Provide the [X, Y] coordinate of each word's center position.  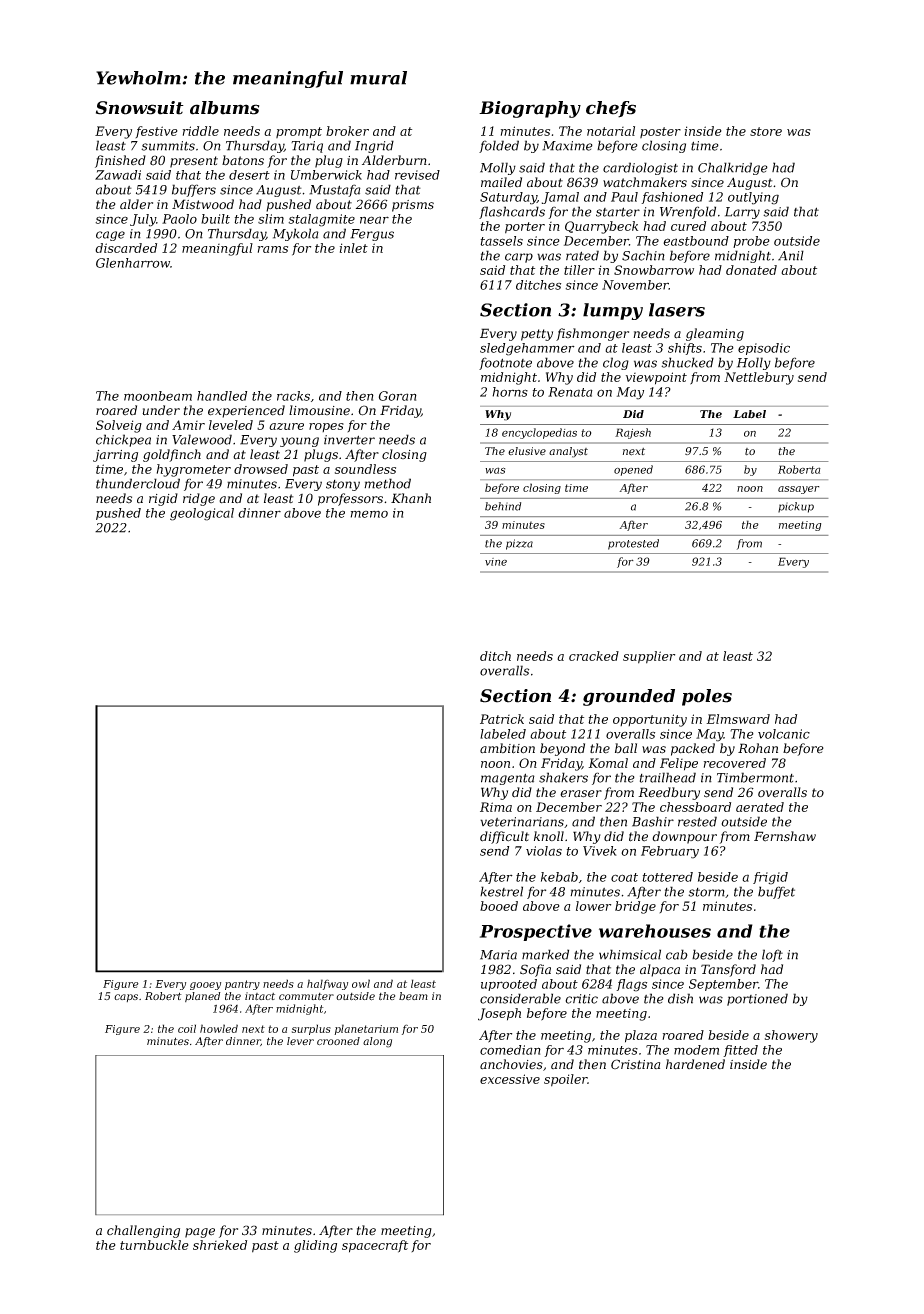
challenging [143, 1231]
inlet [354, 248]
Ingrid [374, 146]
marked [545, 954]
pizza [519, 544]
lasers [677, 310]
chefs [611, 109]
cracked [594, 656]
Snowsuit [140, 108]
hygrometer [194, 470]
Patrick [502, 719]
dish [680, 998]
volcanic [784, 734]
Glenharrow [133, 263]
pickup [796, 507]
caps [126, 998]
